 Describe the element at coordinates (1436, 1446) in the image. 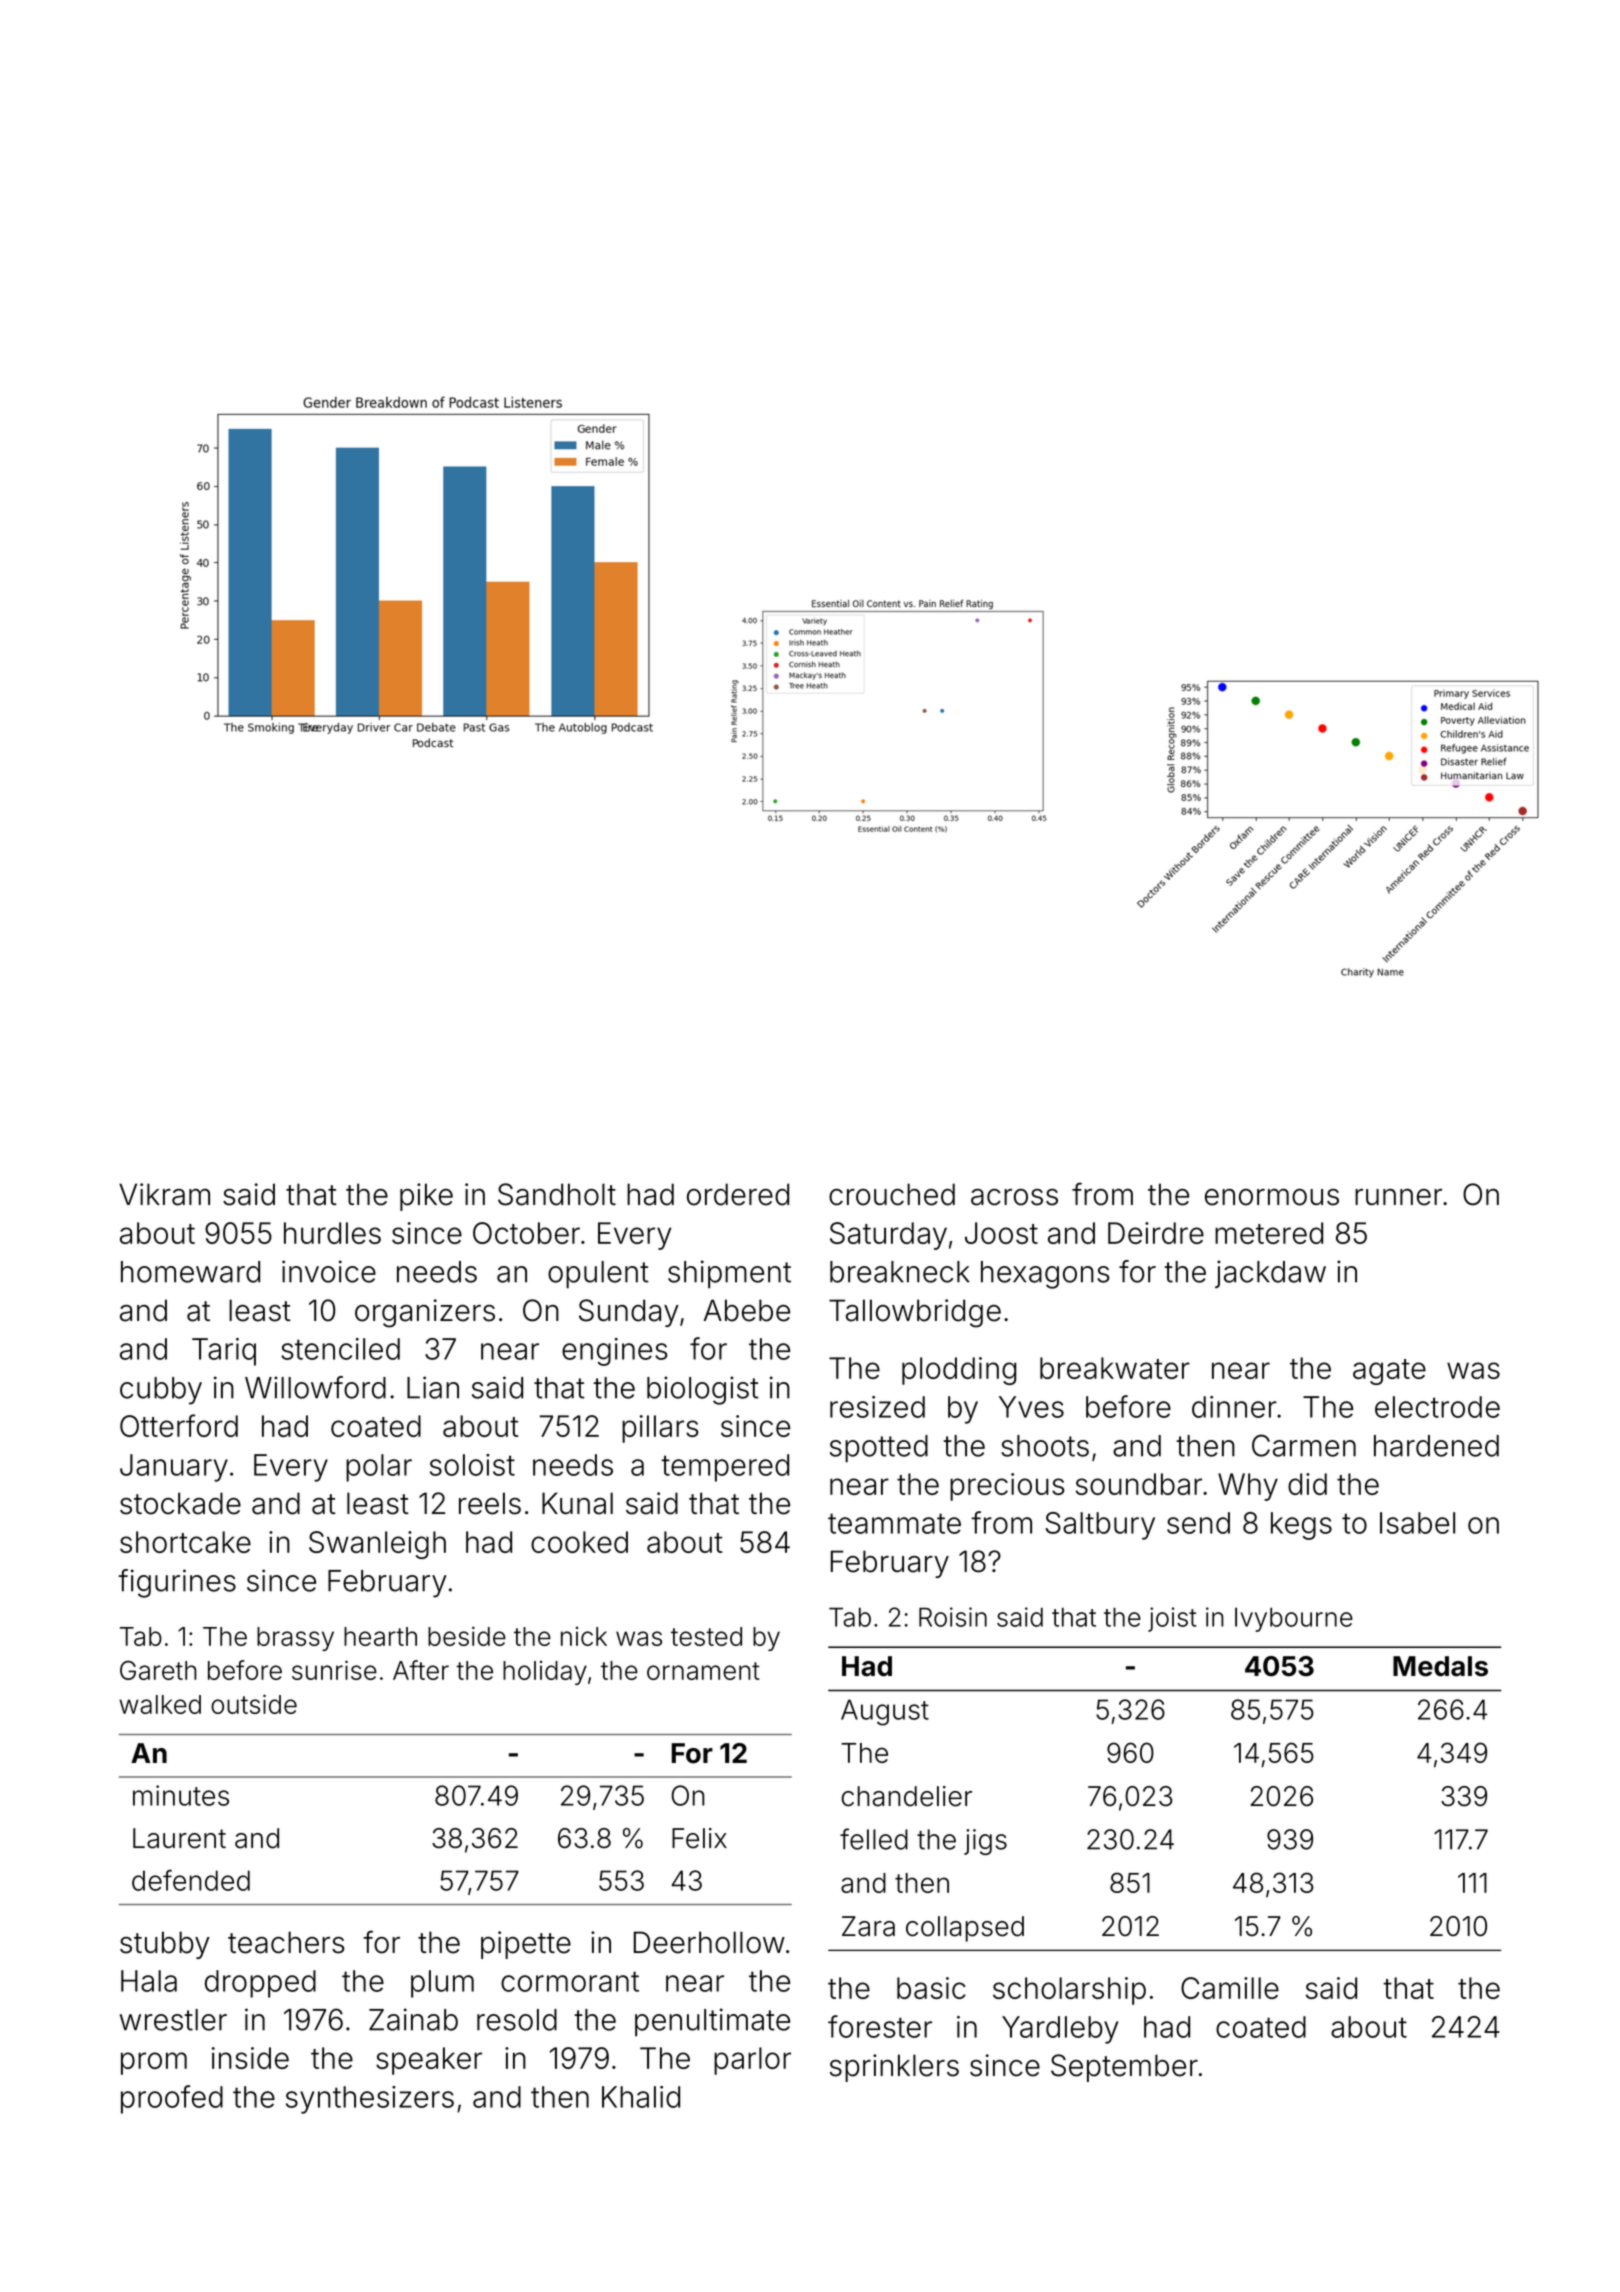

I see `hardened` at that location.
